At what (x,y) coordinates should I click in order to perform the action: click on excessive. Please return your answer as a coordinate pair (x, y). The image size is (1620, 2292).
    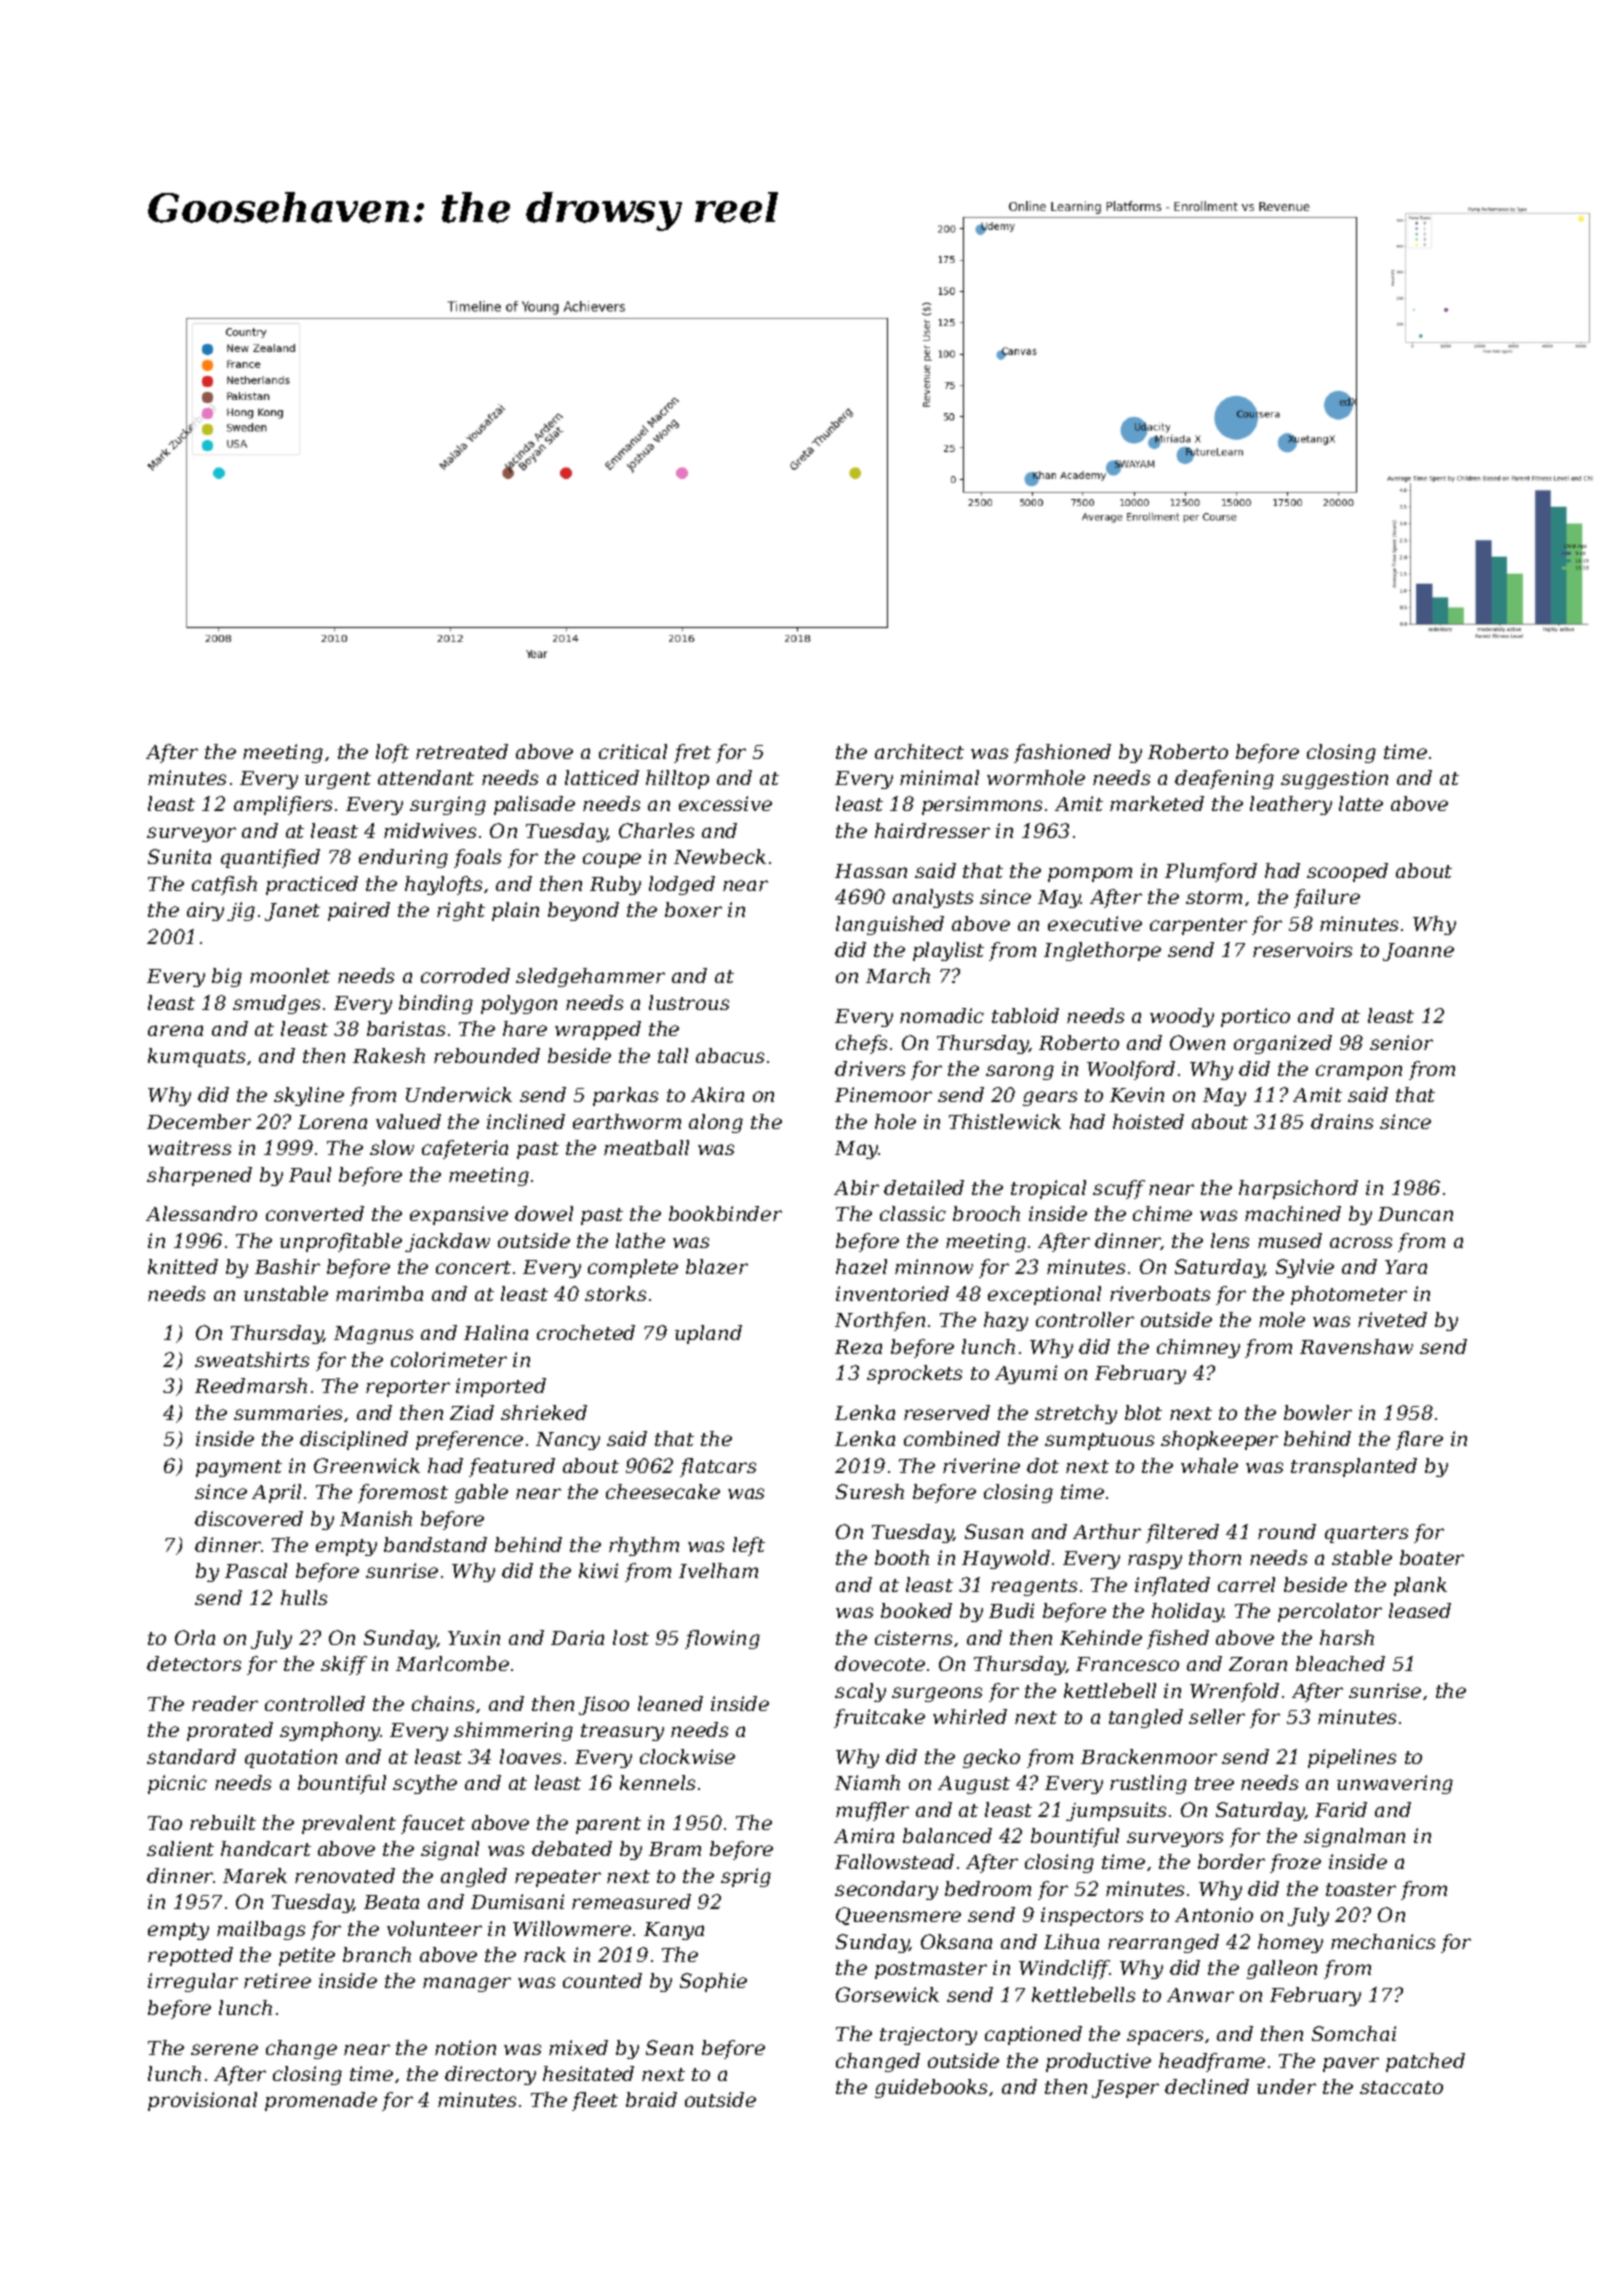
    Looking at the image, I should click on (725, 803).
